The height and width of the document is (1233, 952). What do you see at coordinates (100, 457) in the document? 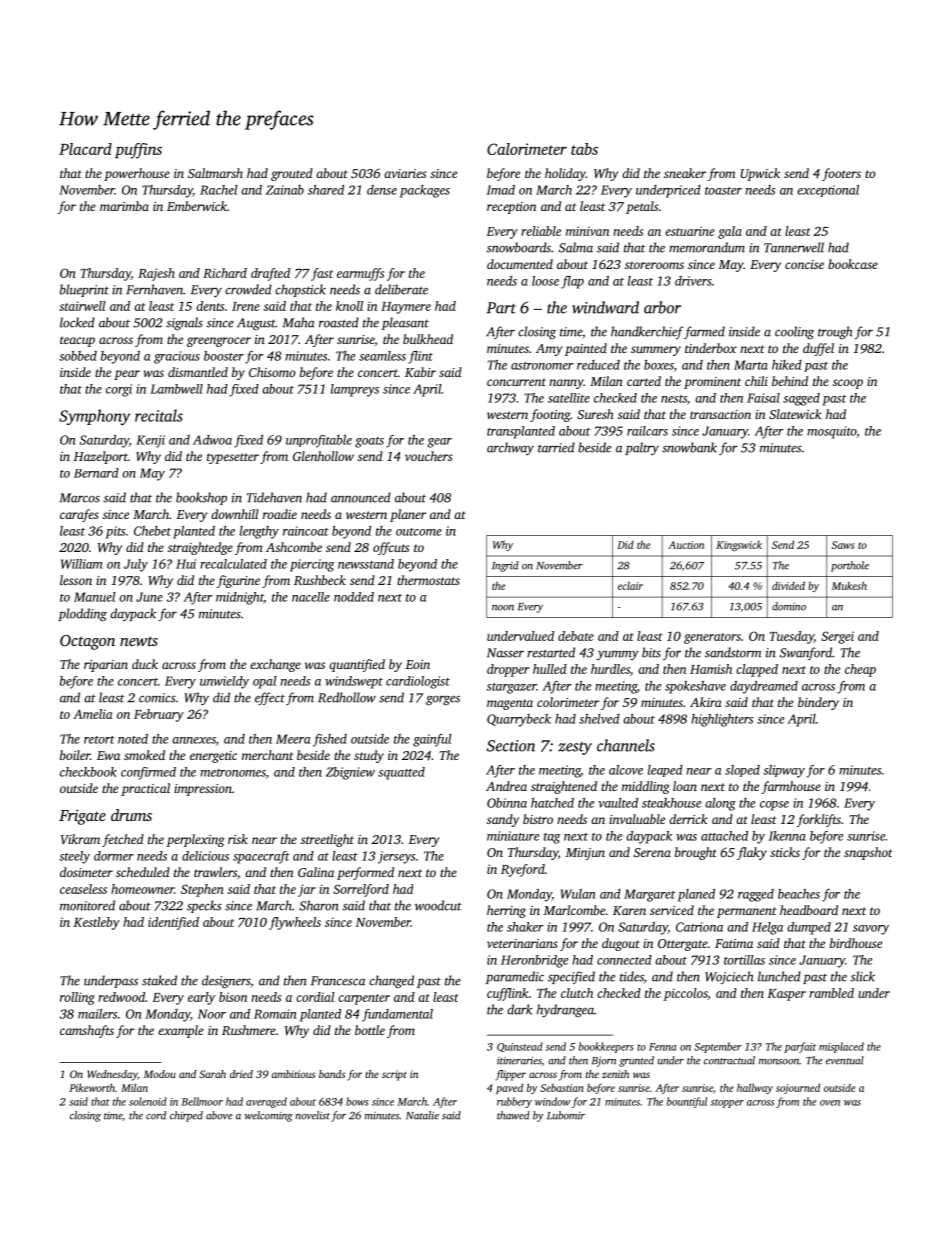
I see `Hazelport` at bounding box center [100, 457].
